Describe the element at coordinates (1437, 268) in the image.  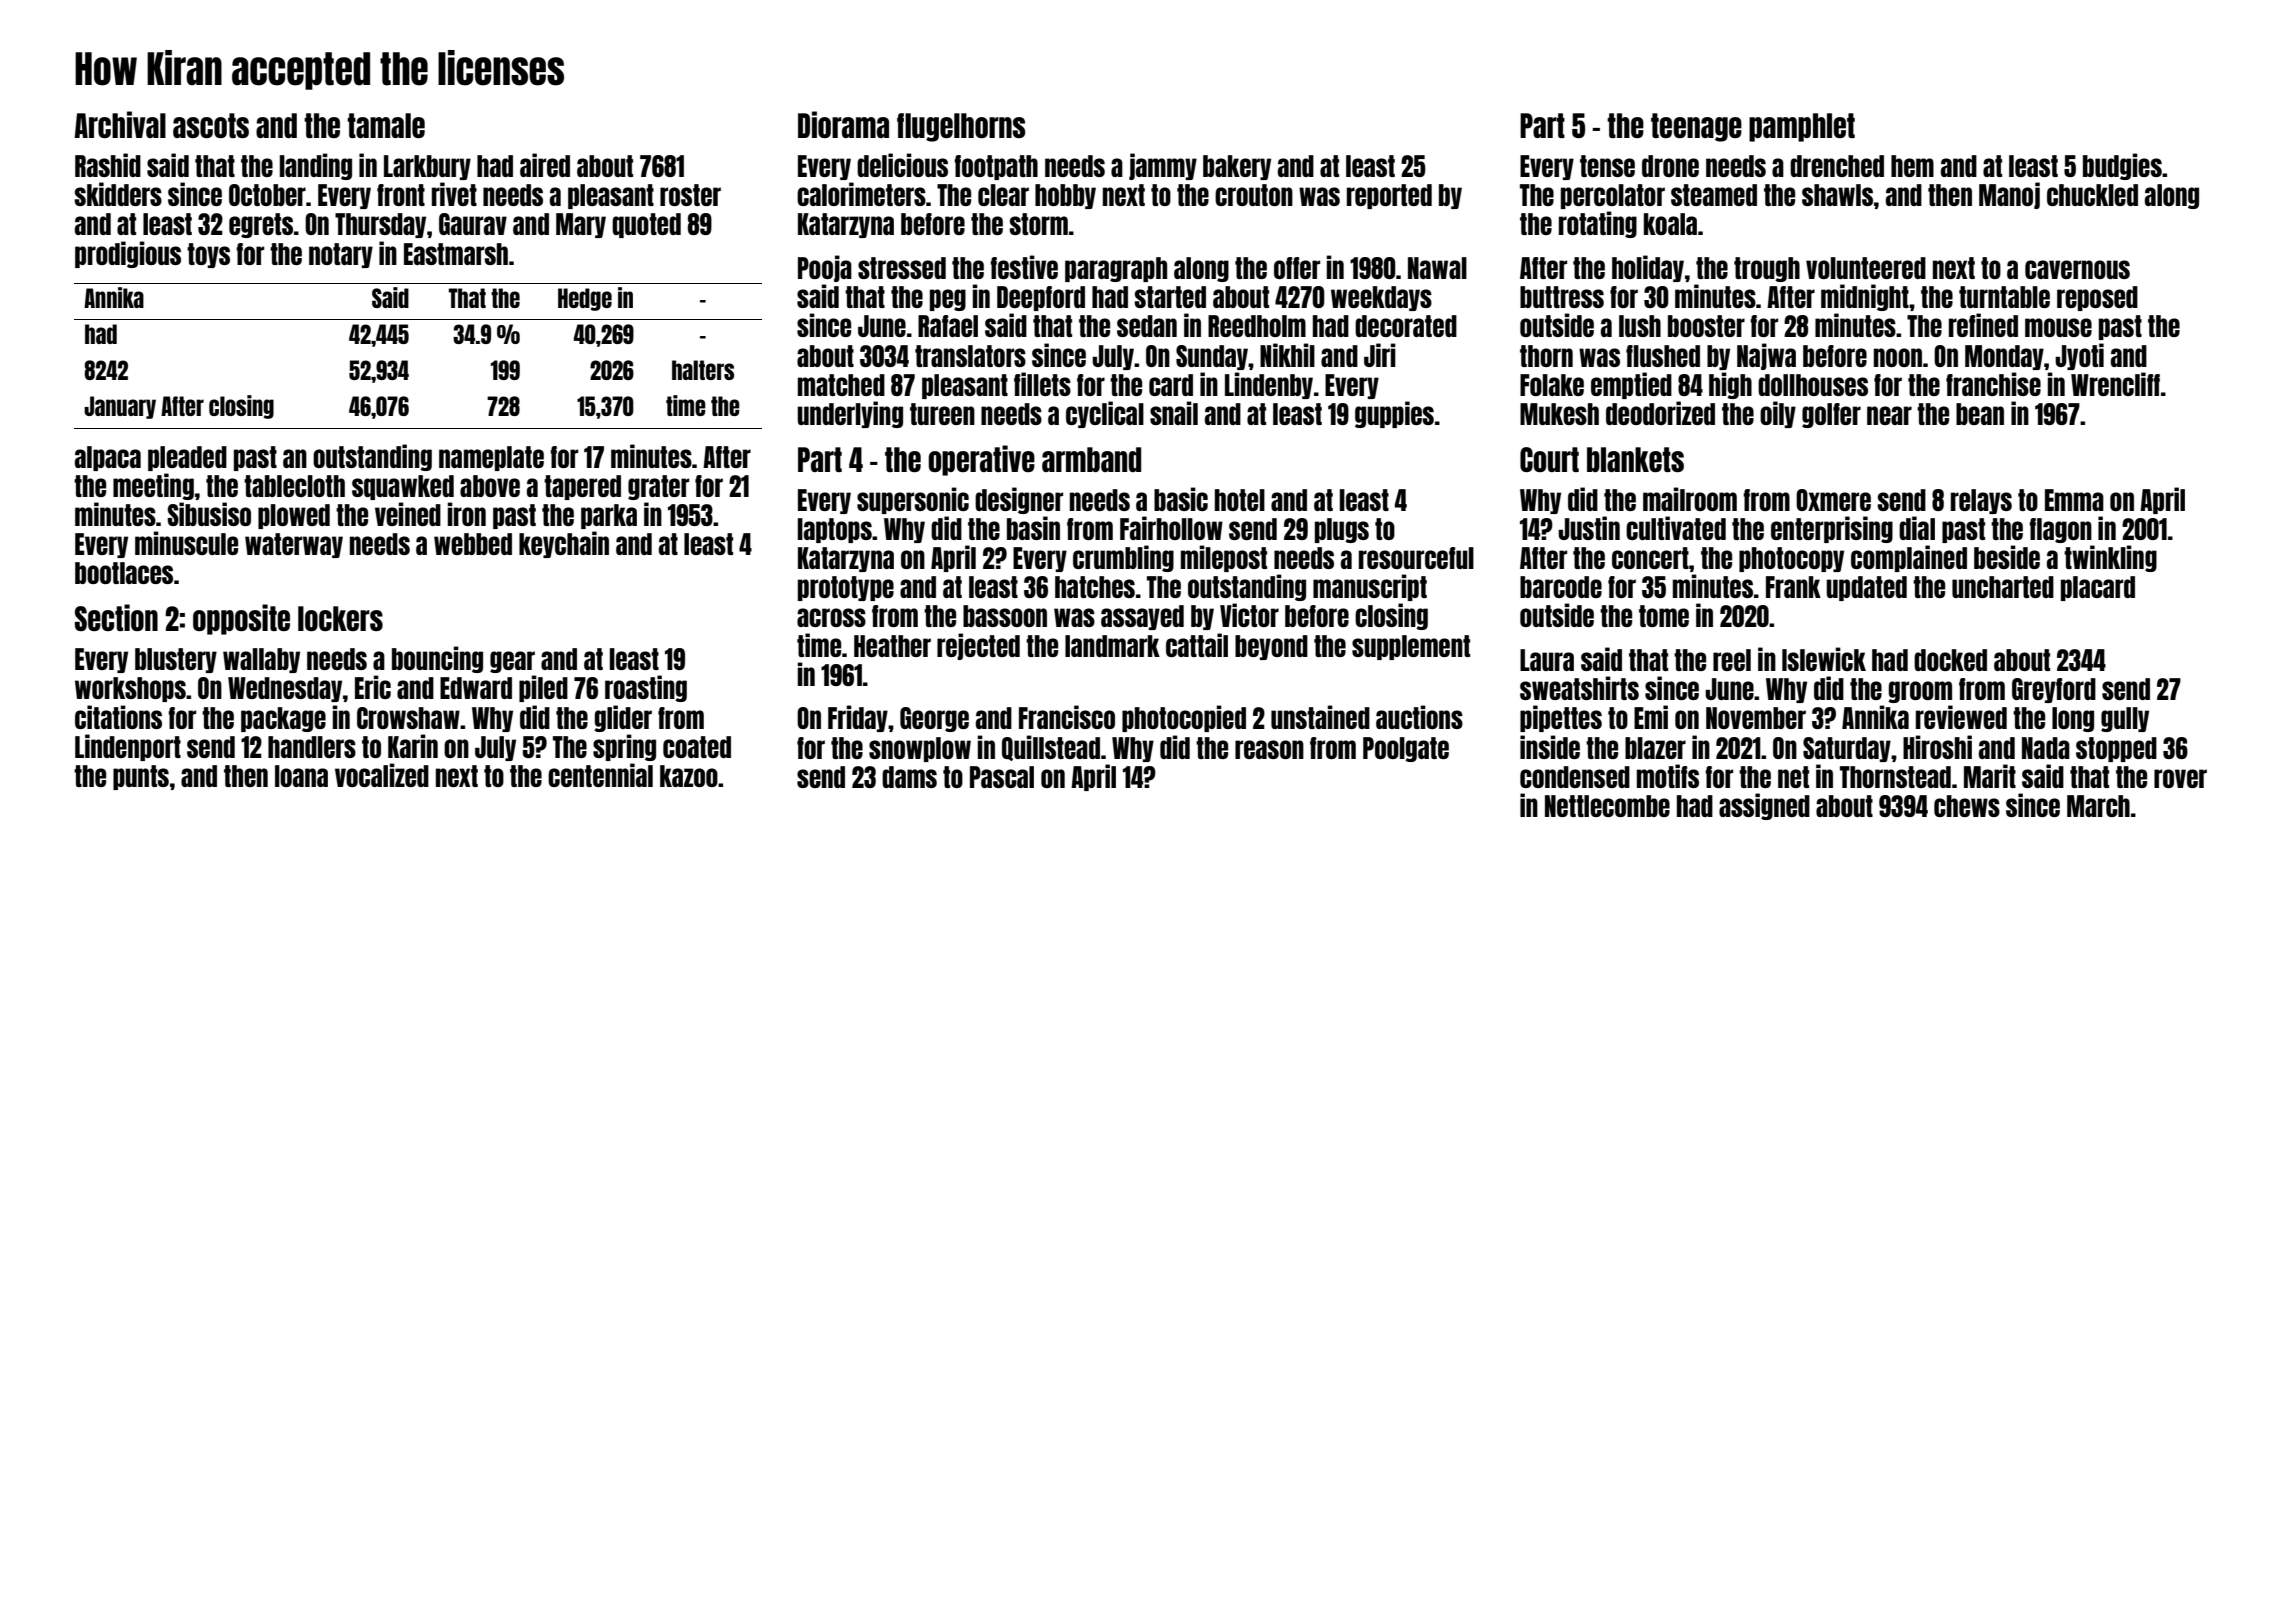
I see `Nawal` at that location.
